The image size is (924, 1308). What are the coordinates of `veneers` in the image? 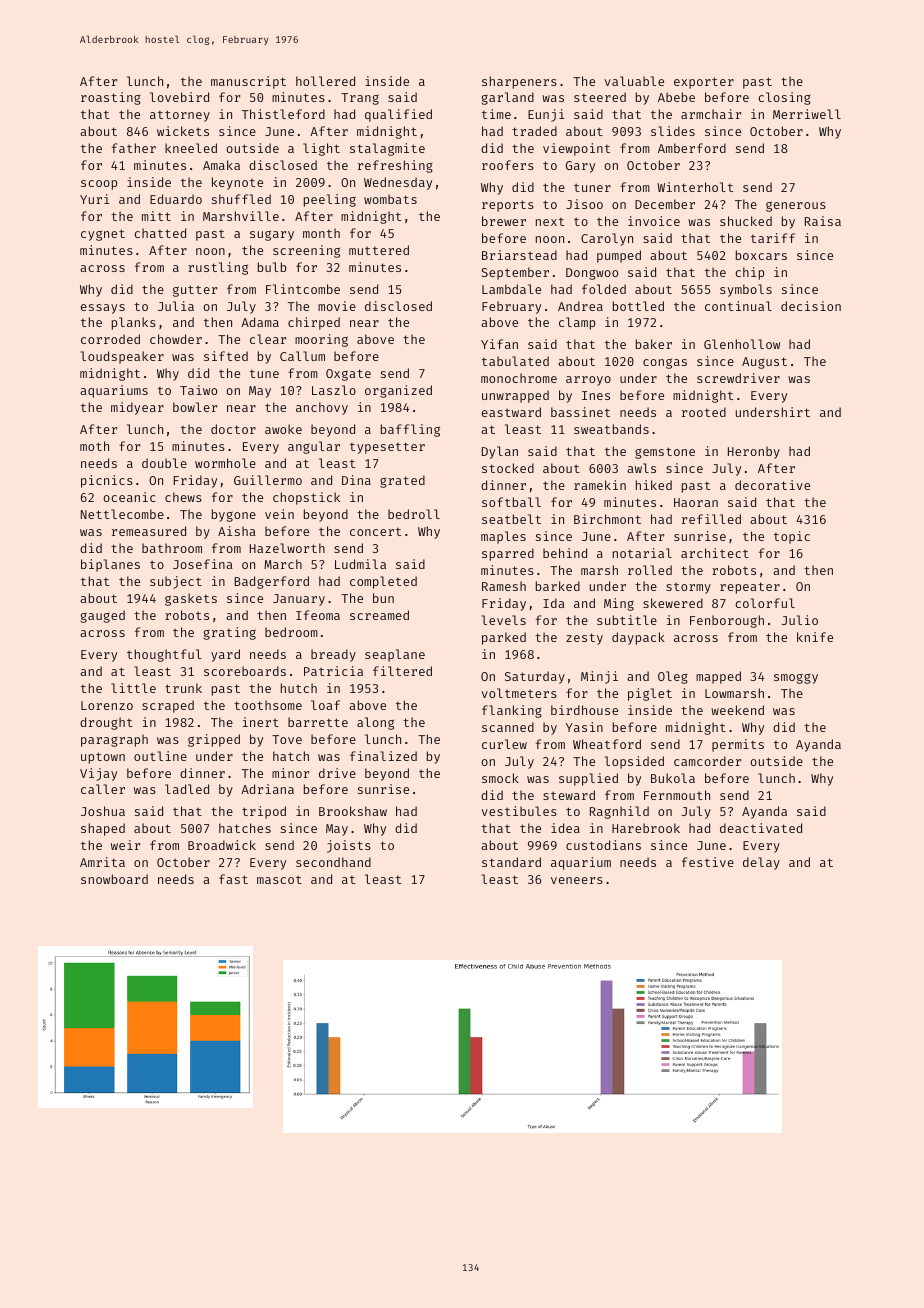 It's located at (577, 880).
